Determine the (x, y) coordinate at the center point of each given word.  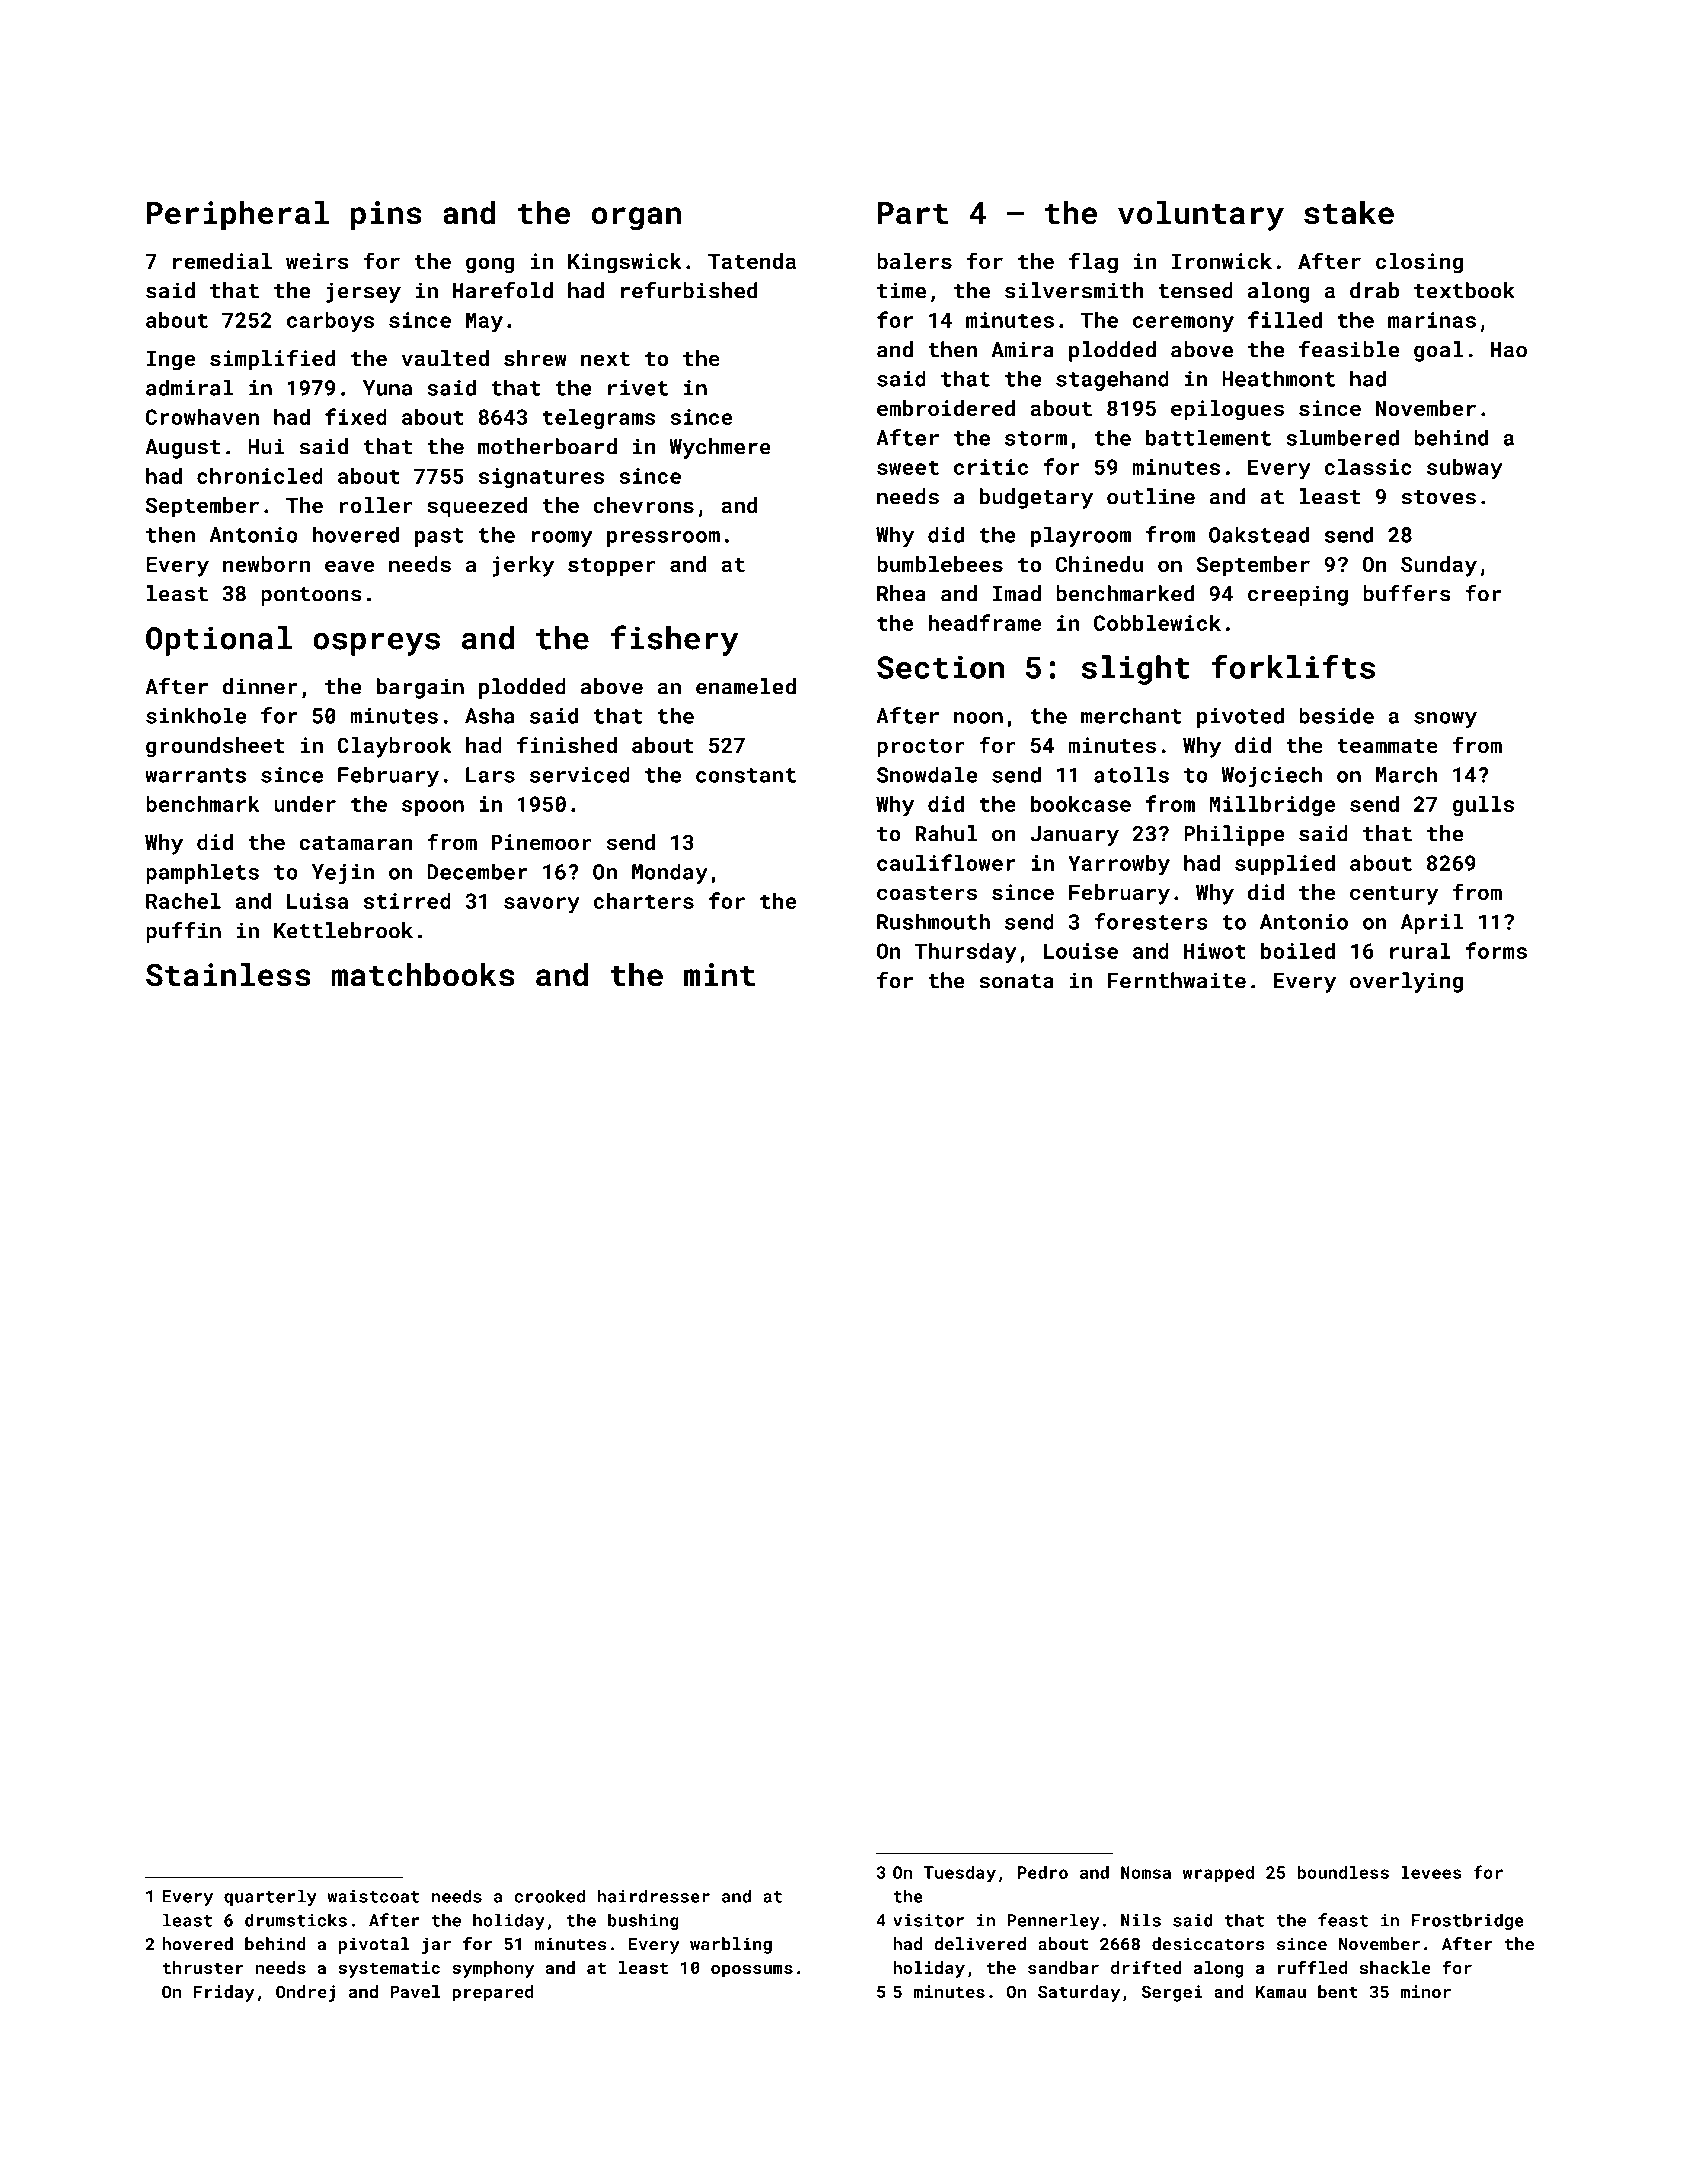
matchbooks (422, 975)
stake (1349, 213)
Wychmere (720, 448)
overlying (1406, 982)
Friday (224, 1993)
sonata (1016, 981)
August (183, 449)
